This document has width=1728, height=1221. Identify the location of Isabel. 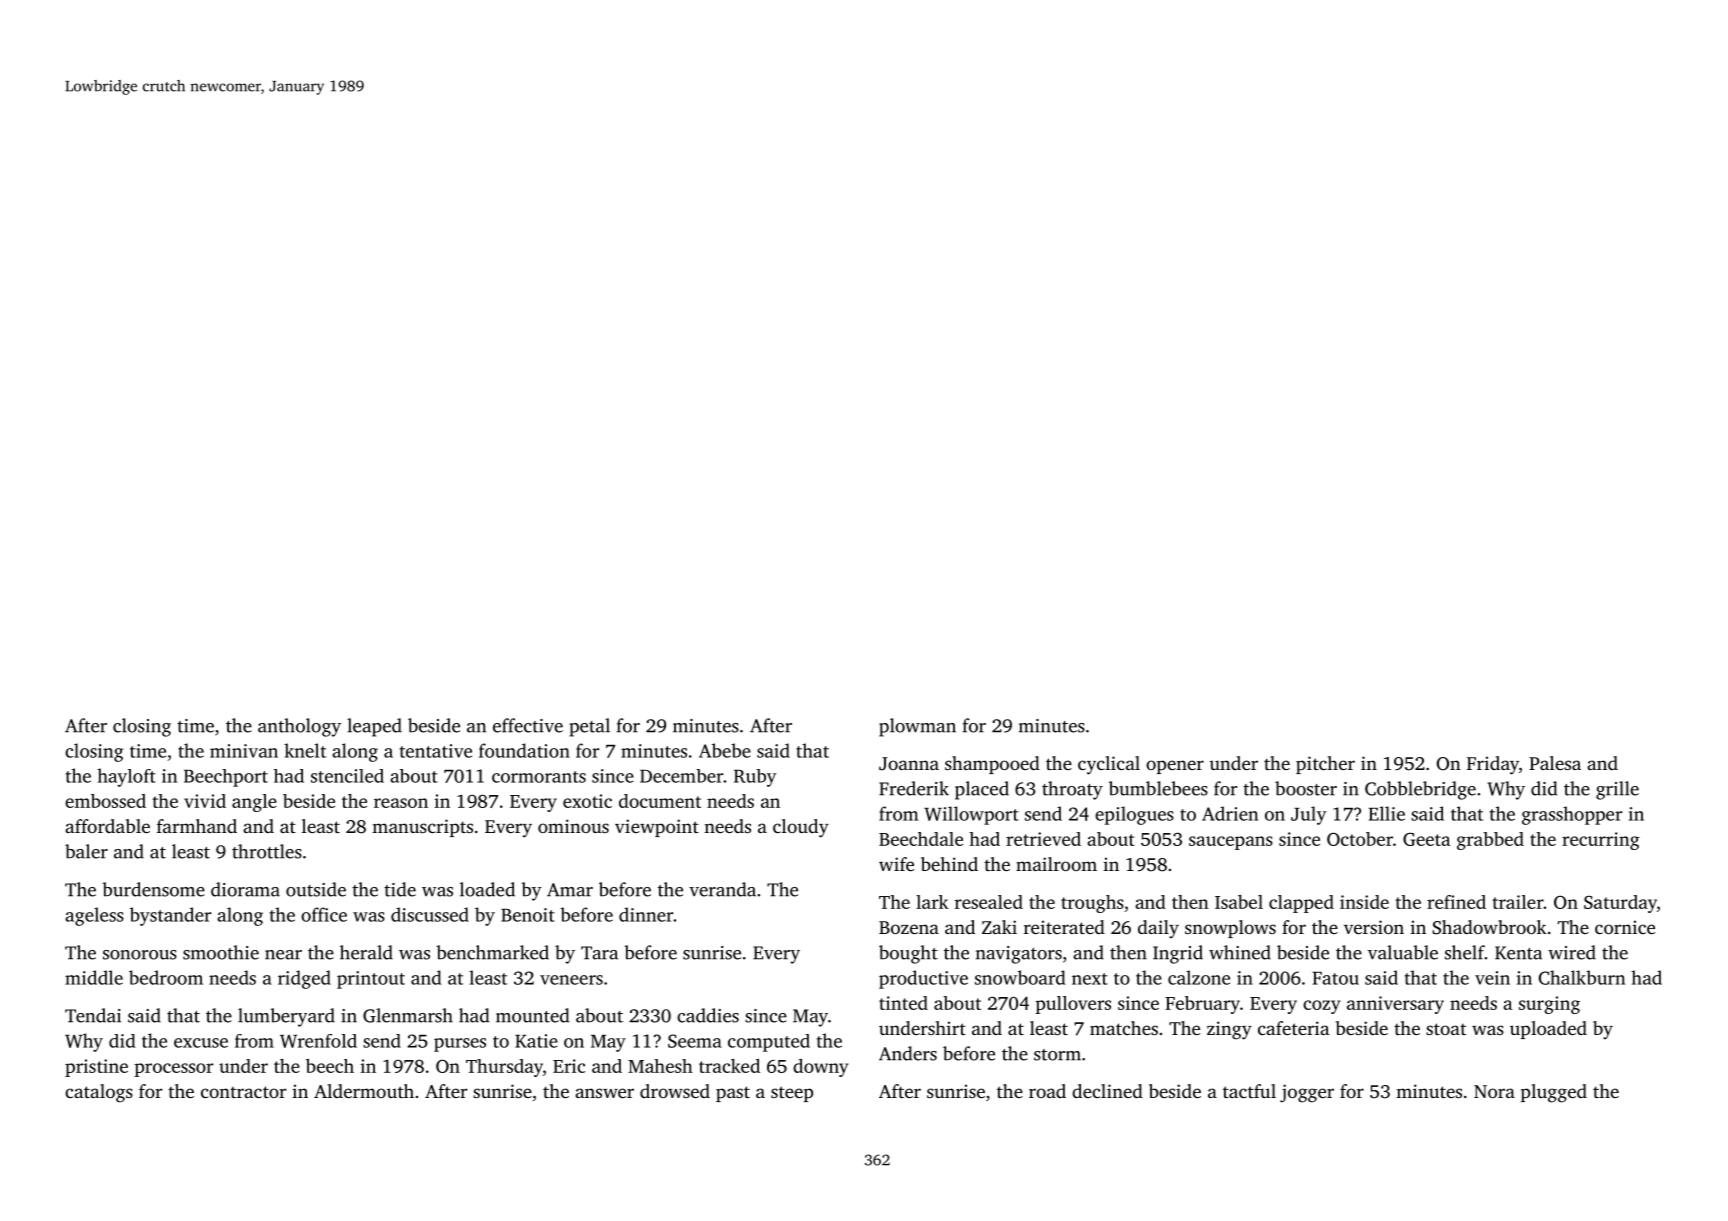
(1239, 902).
